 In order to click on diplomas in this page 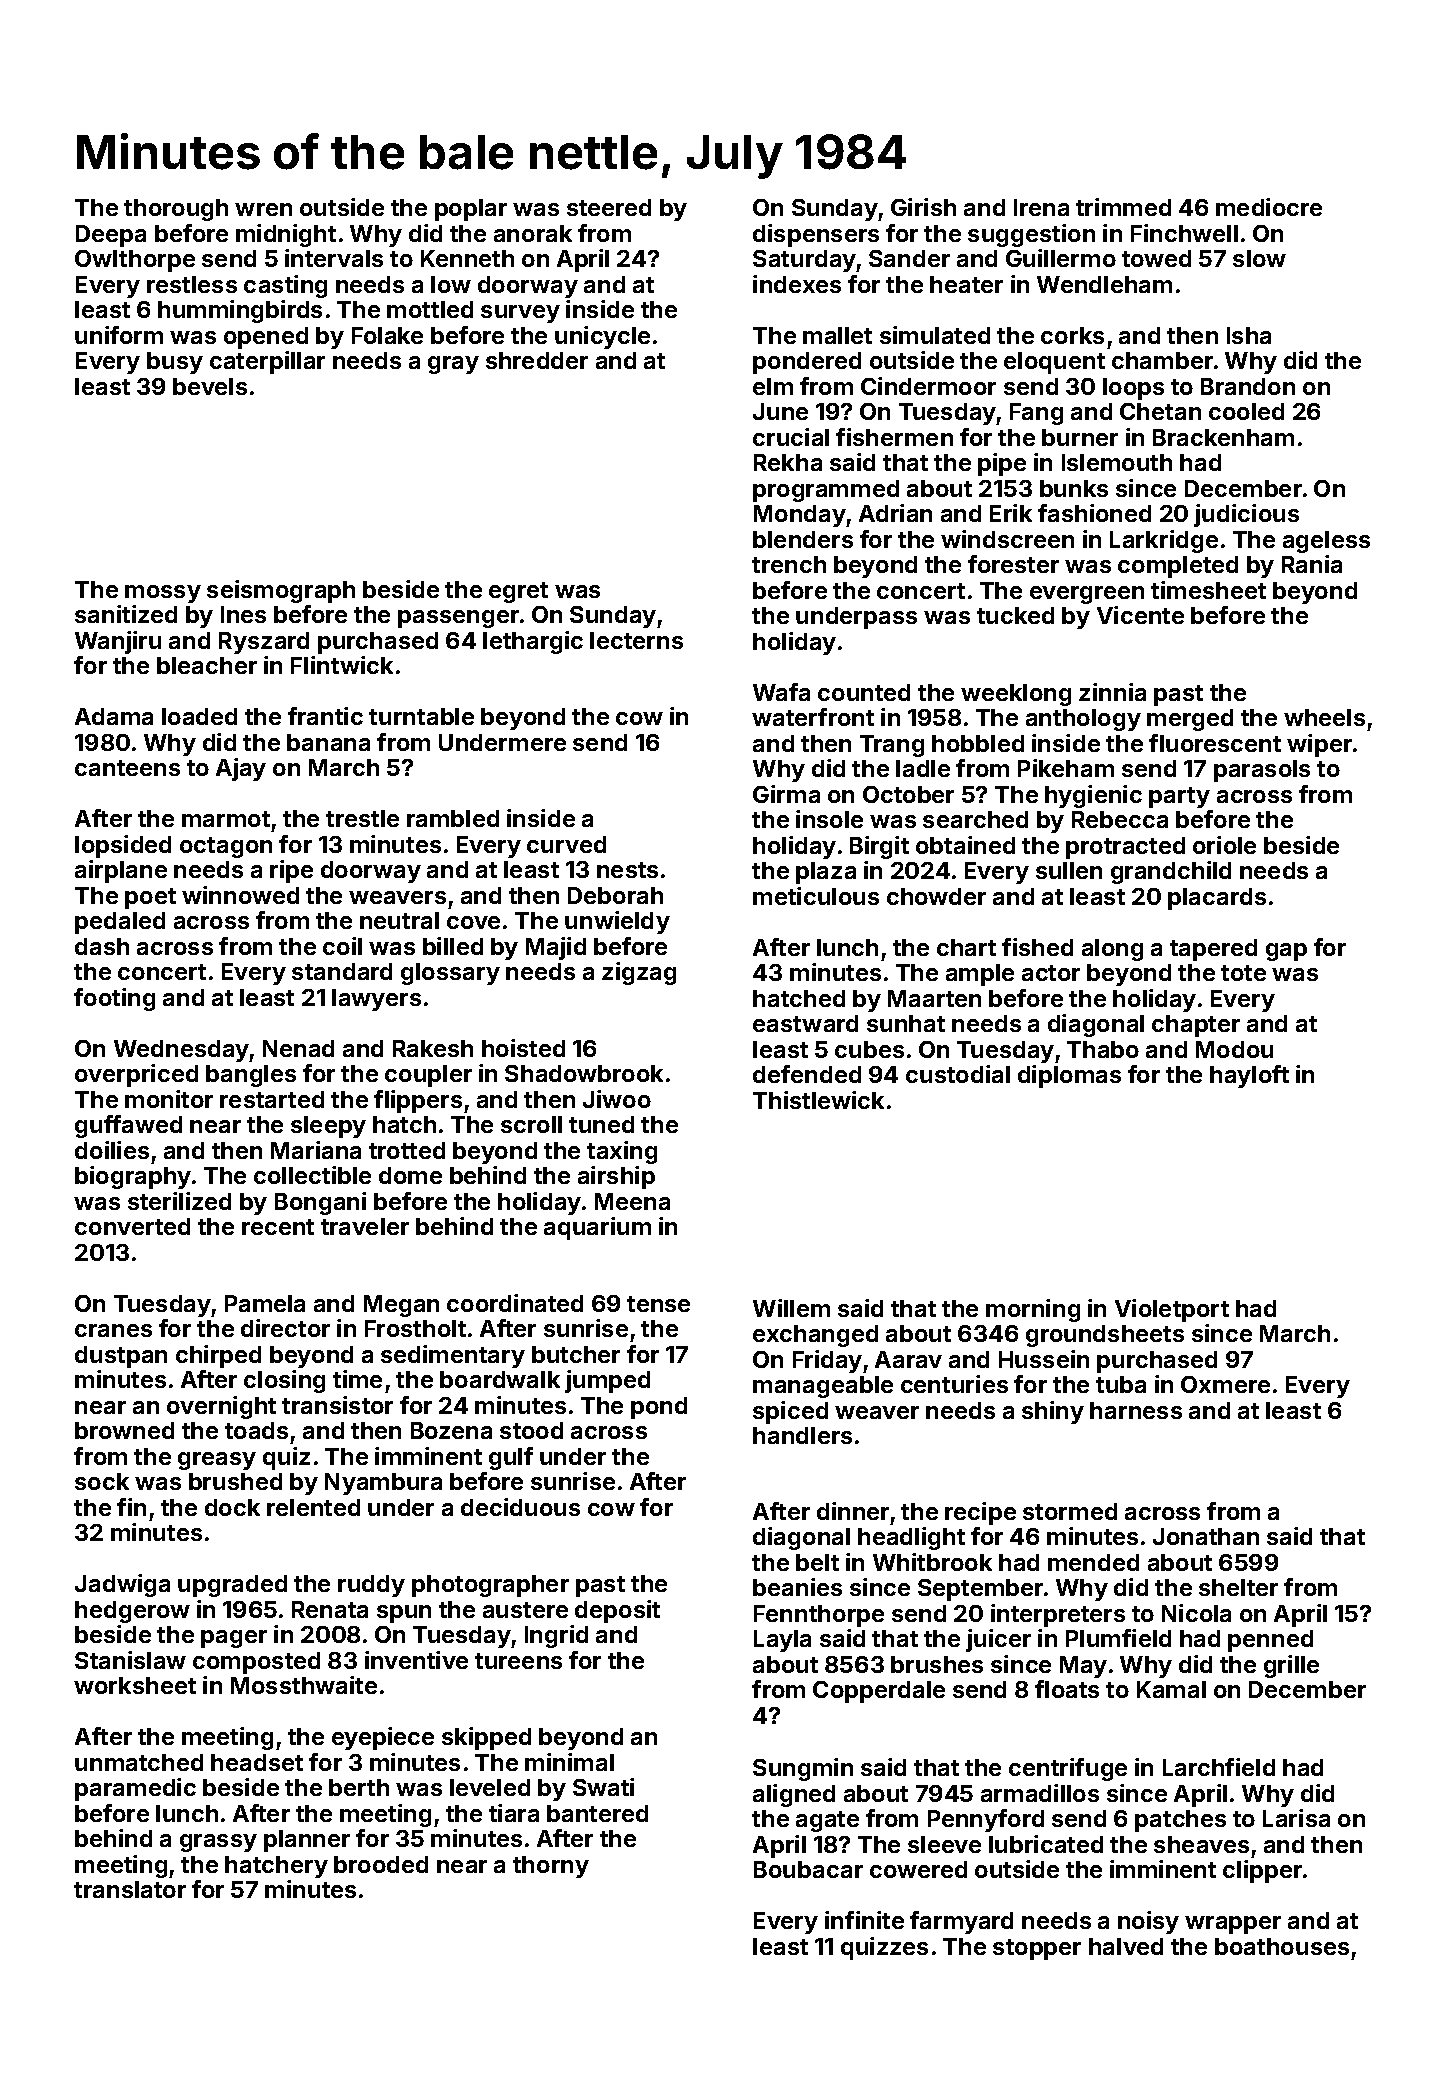, I will do `click(1069, 1076)`.
